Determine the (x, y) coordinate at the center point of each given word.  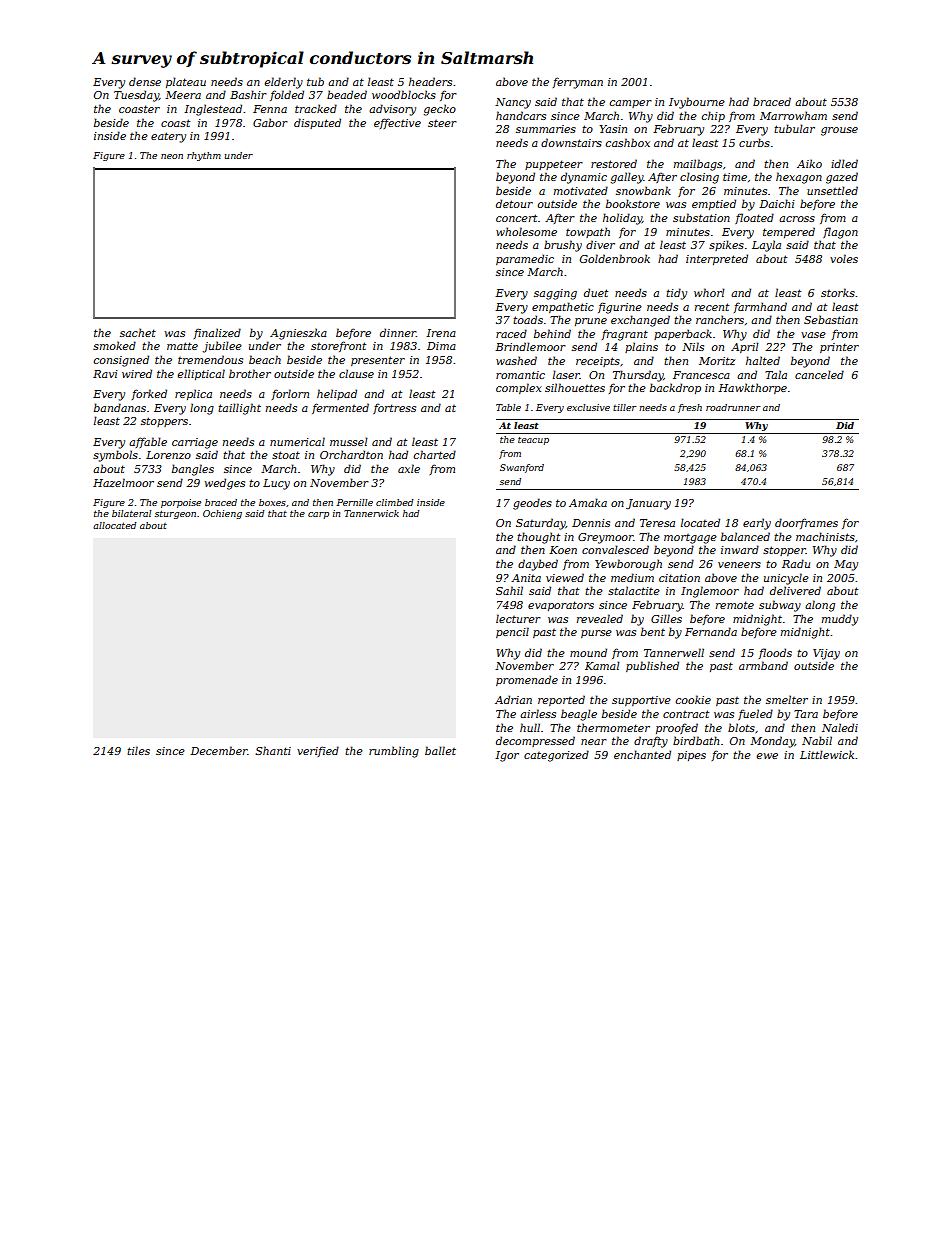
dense (145, 81)
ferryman (578, 83)
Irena (441, 333)
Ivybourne (697, 103)
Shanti (273, 750)
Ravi (105, 374)
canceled (819, 374)
